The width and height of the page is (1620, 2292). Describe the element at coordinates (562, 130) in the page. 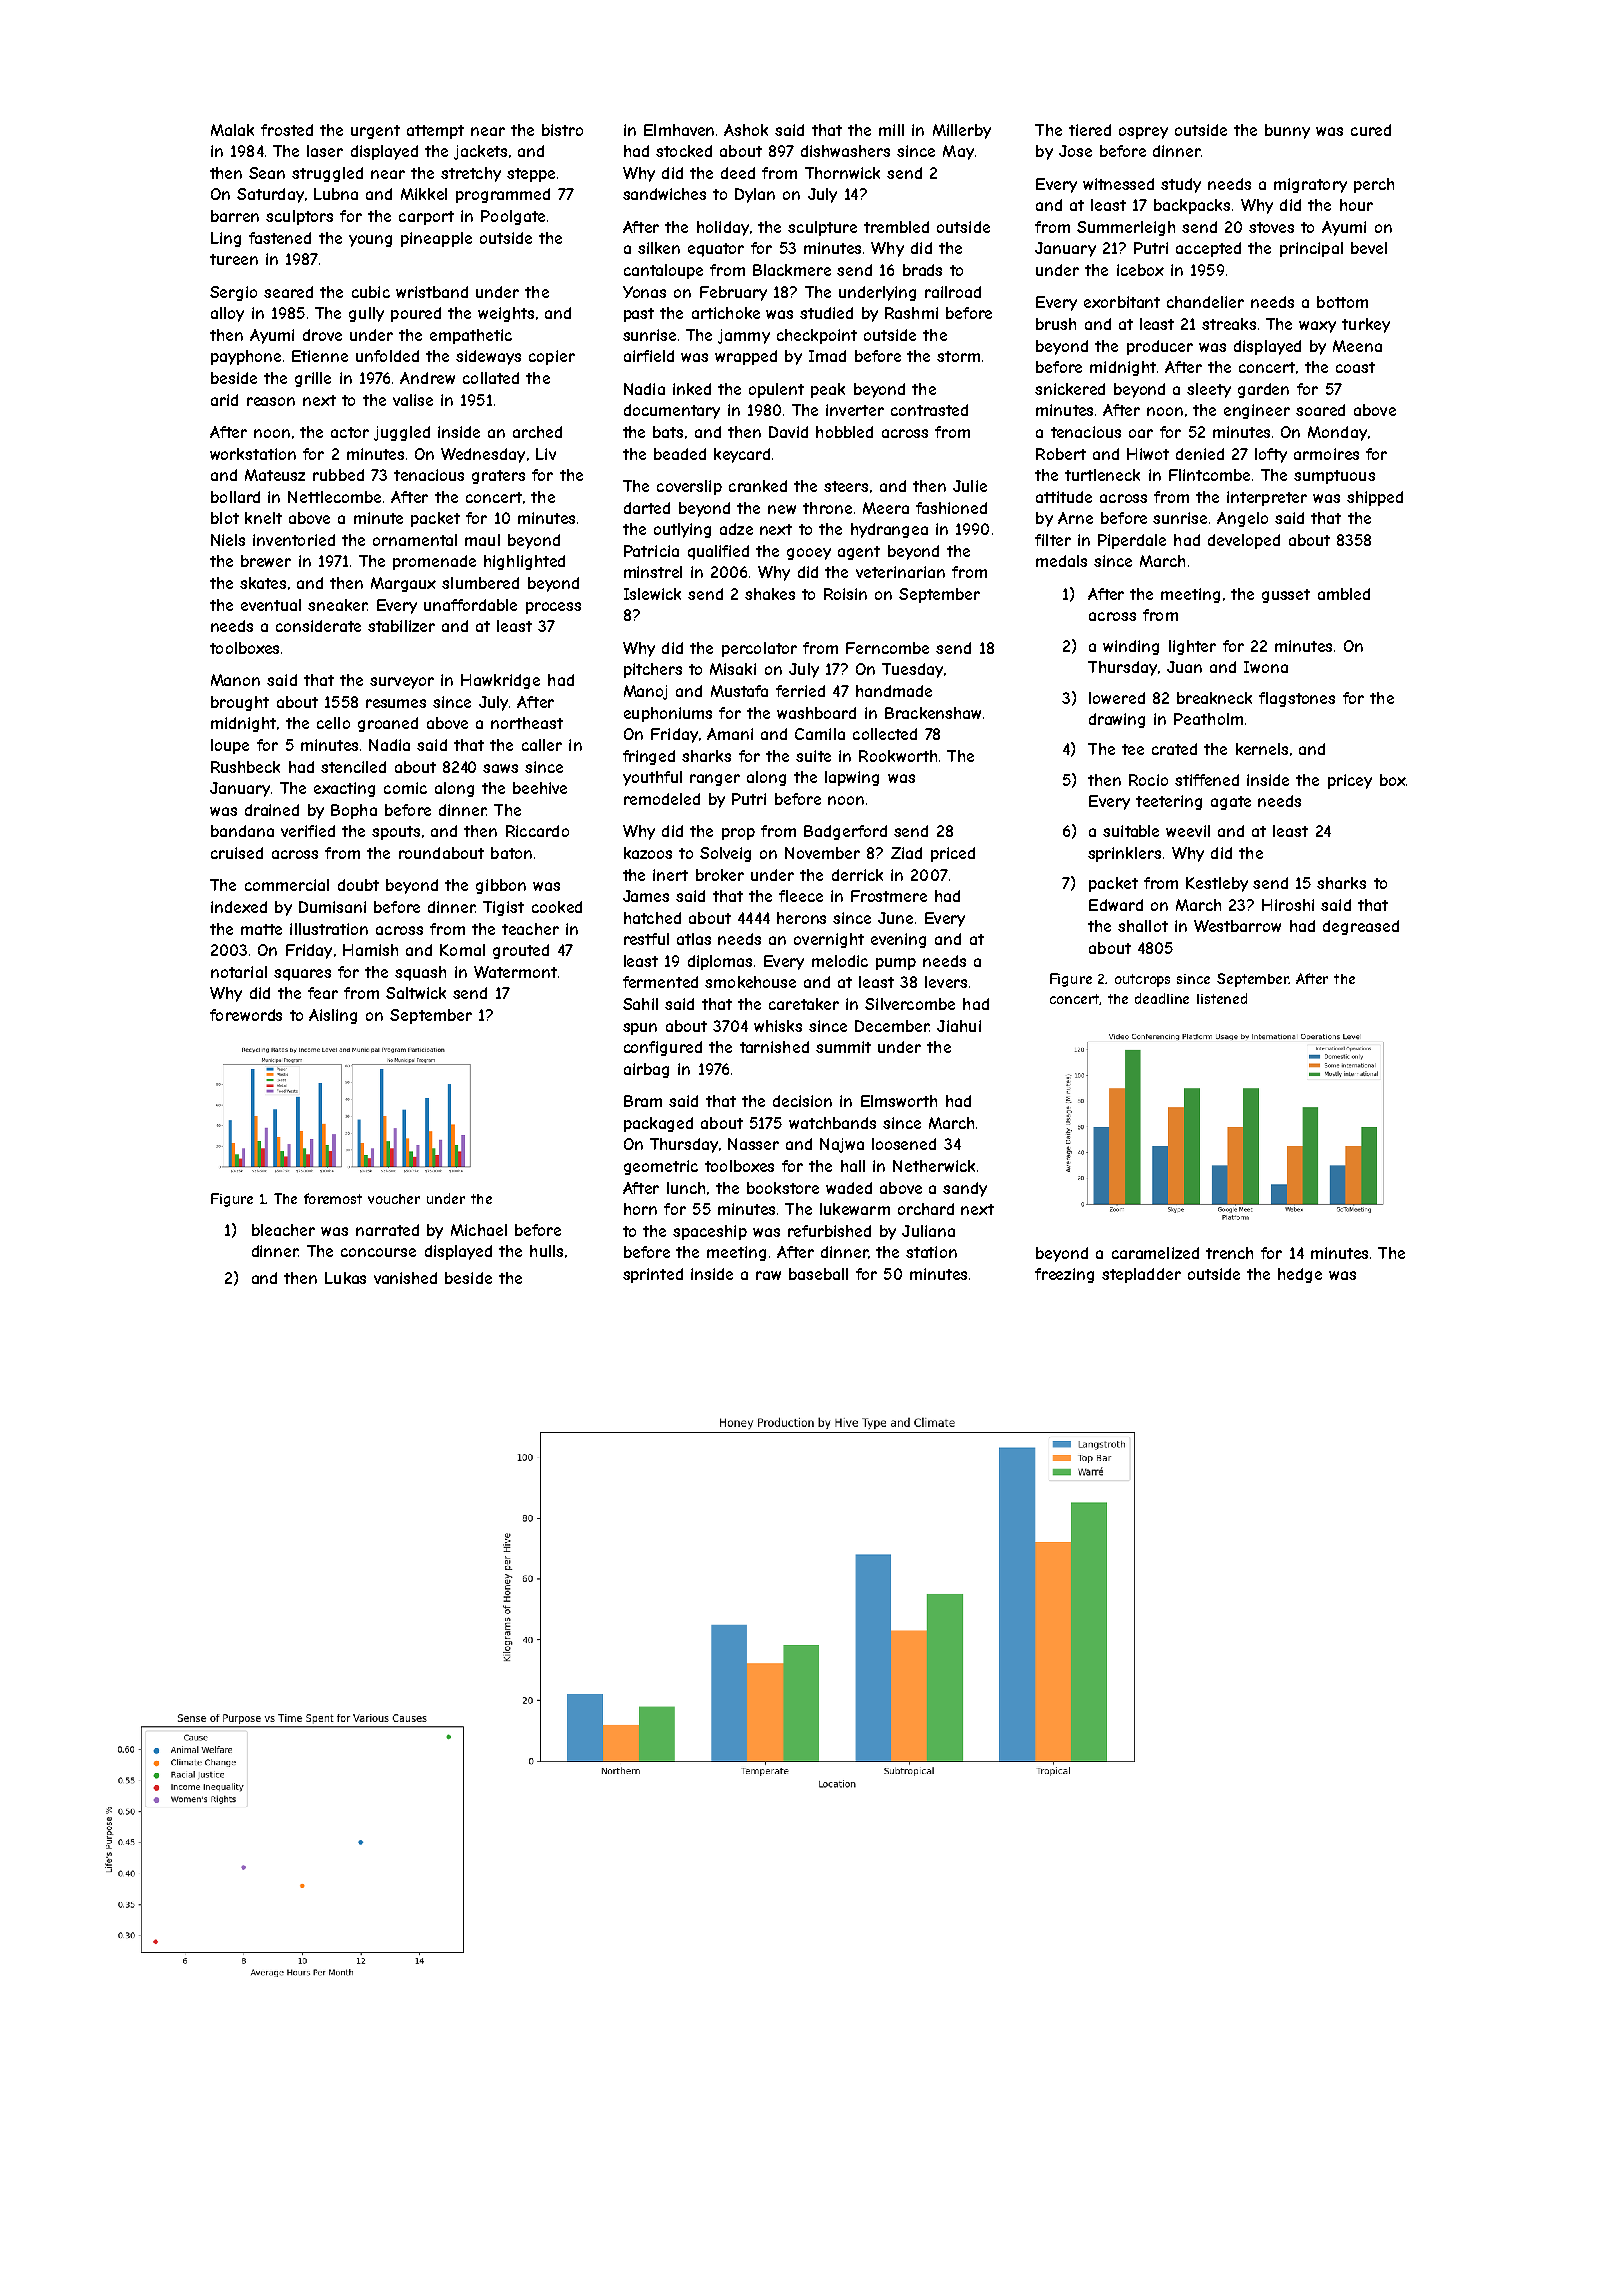

I see `bistro` at that location.
